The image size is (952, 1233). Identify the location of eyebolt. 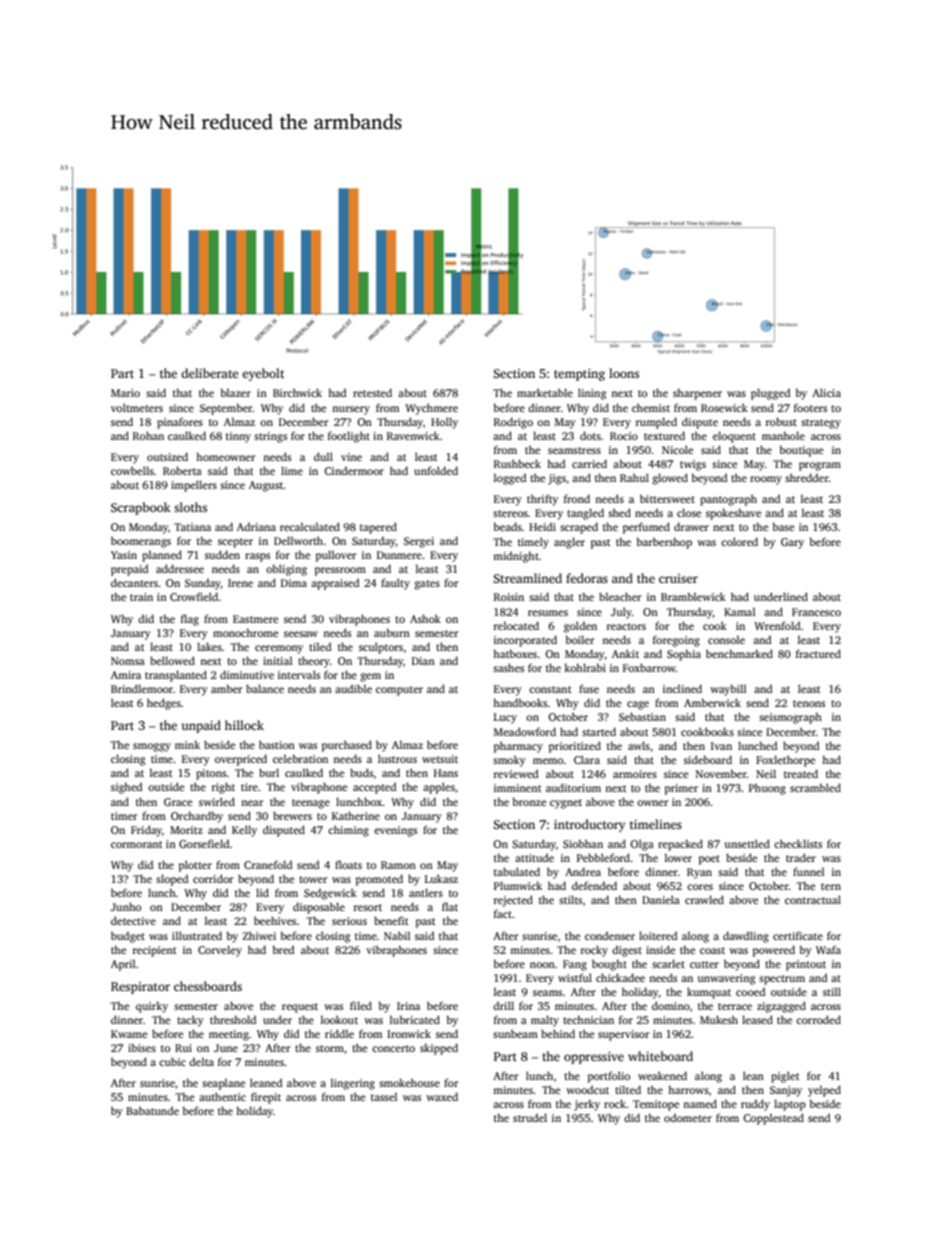
(263, 374).
